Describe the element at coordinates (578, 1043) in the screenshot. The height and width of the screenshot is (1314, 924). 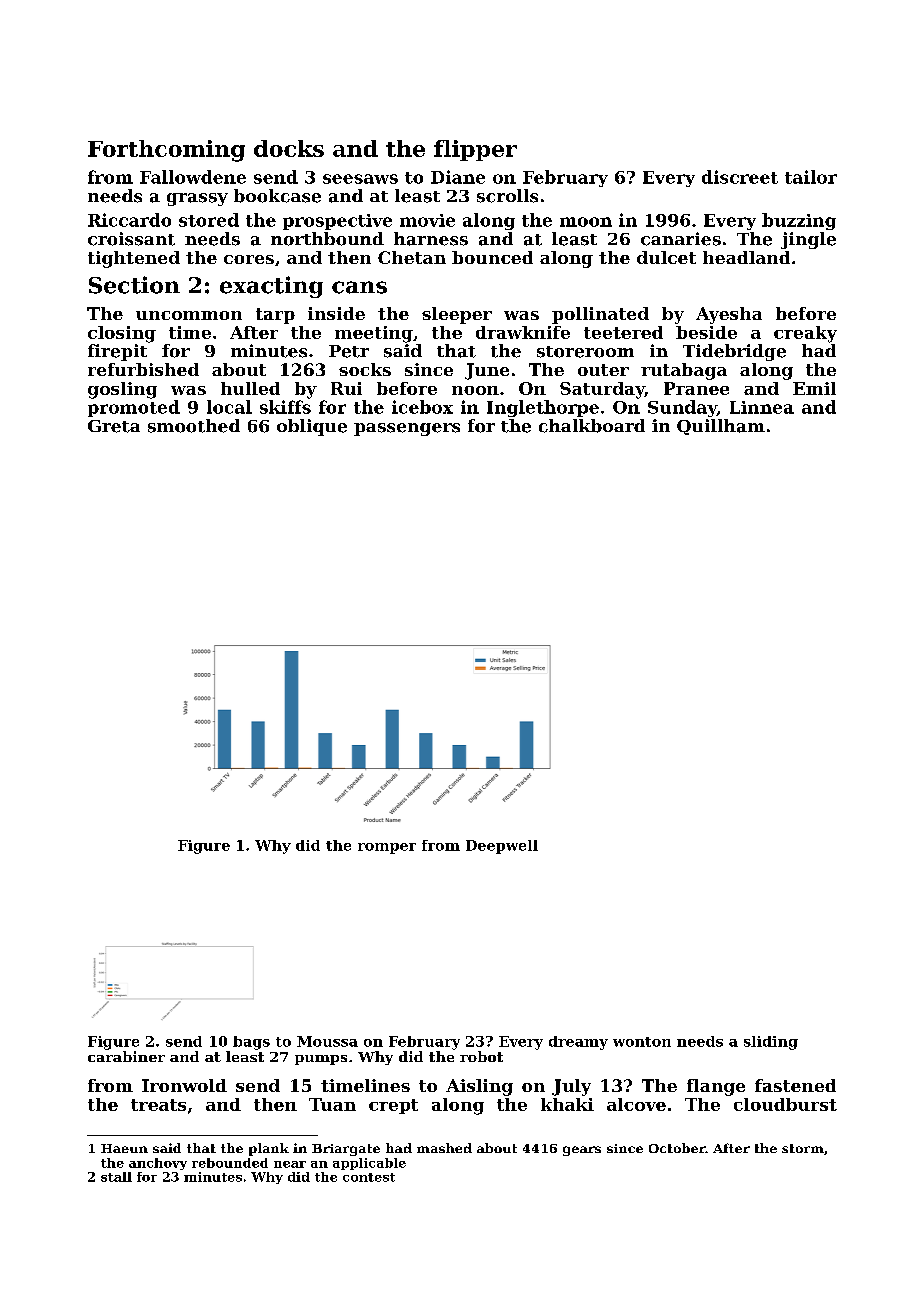
I see `dreamy` at that location.
